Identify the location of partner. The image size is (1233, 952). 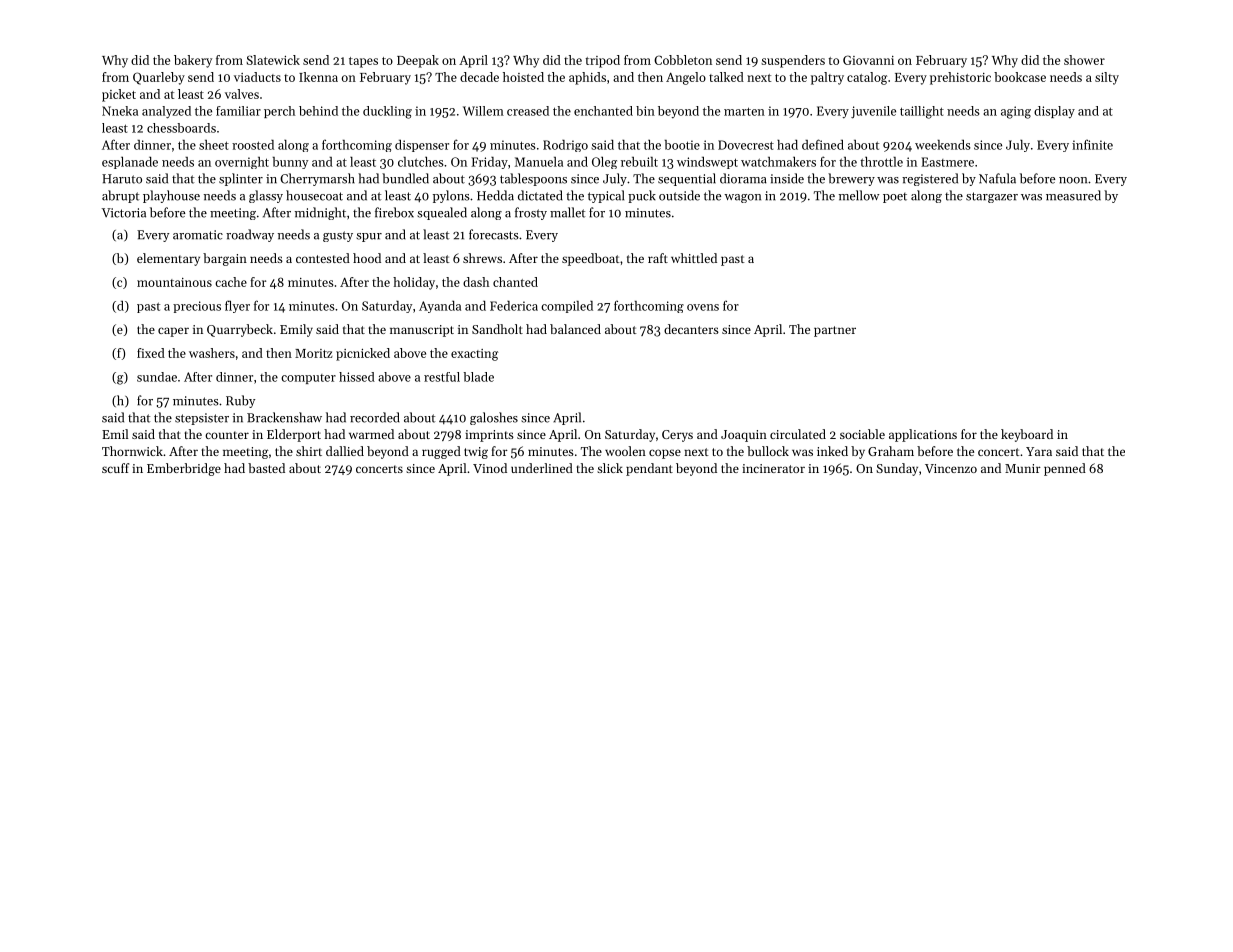
(835, 331).
